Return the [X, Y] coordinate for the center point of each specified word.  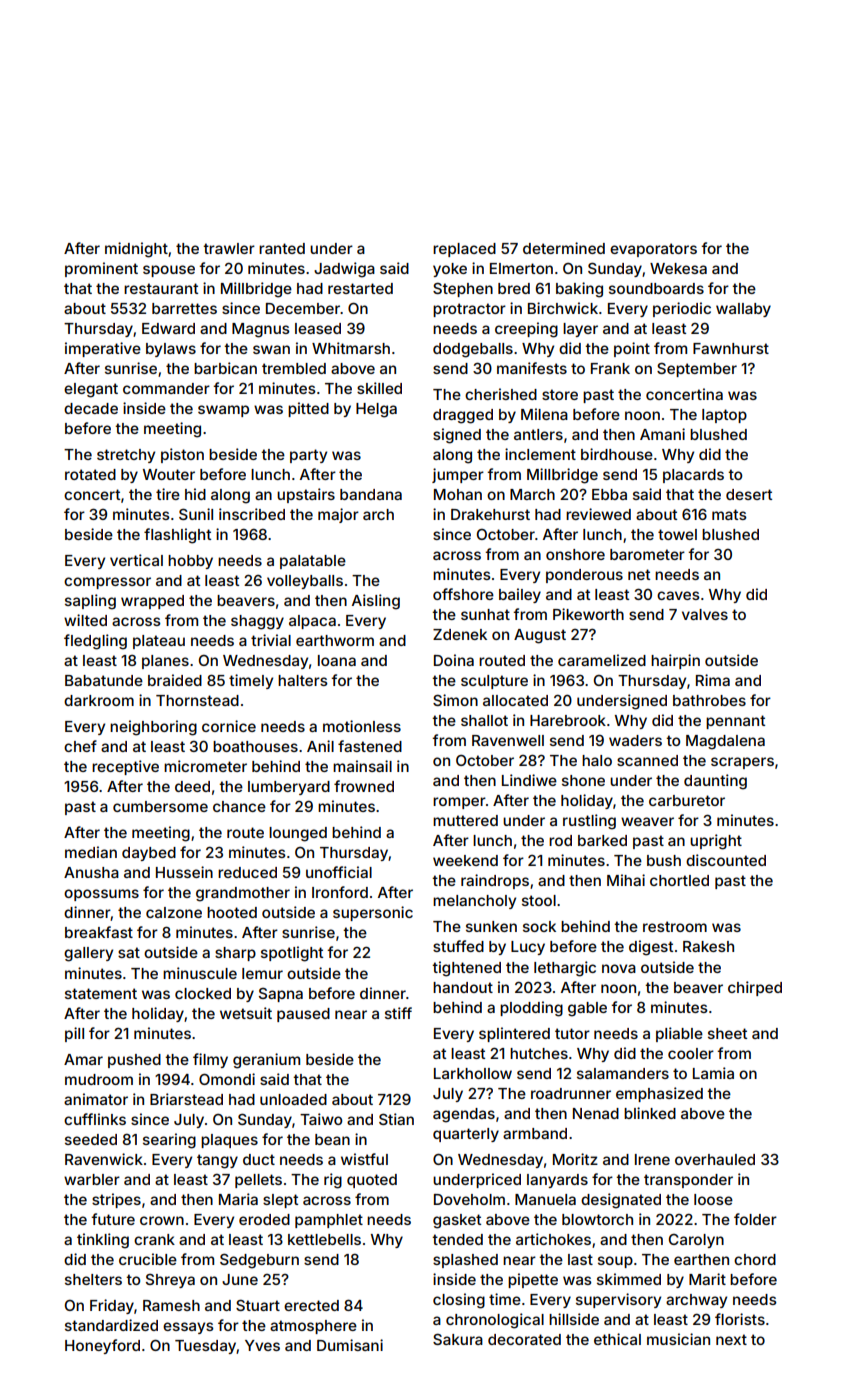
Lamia [713, 1073]
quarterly [466, 1135]
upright [716, 842]
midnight [136, 250]
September [697, 369]
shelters [93, 1279]
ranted [282, 248]
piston [182, 455]
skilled [379, 388]
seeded [91, 1139]
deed [192, 786]
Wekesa [678, 268]
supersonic [373, 913]
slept [280, 1201]
